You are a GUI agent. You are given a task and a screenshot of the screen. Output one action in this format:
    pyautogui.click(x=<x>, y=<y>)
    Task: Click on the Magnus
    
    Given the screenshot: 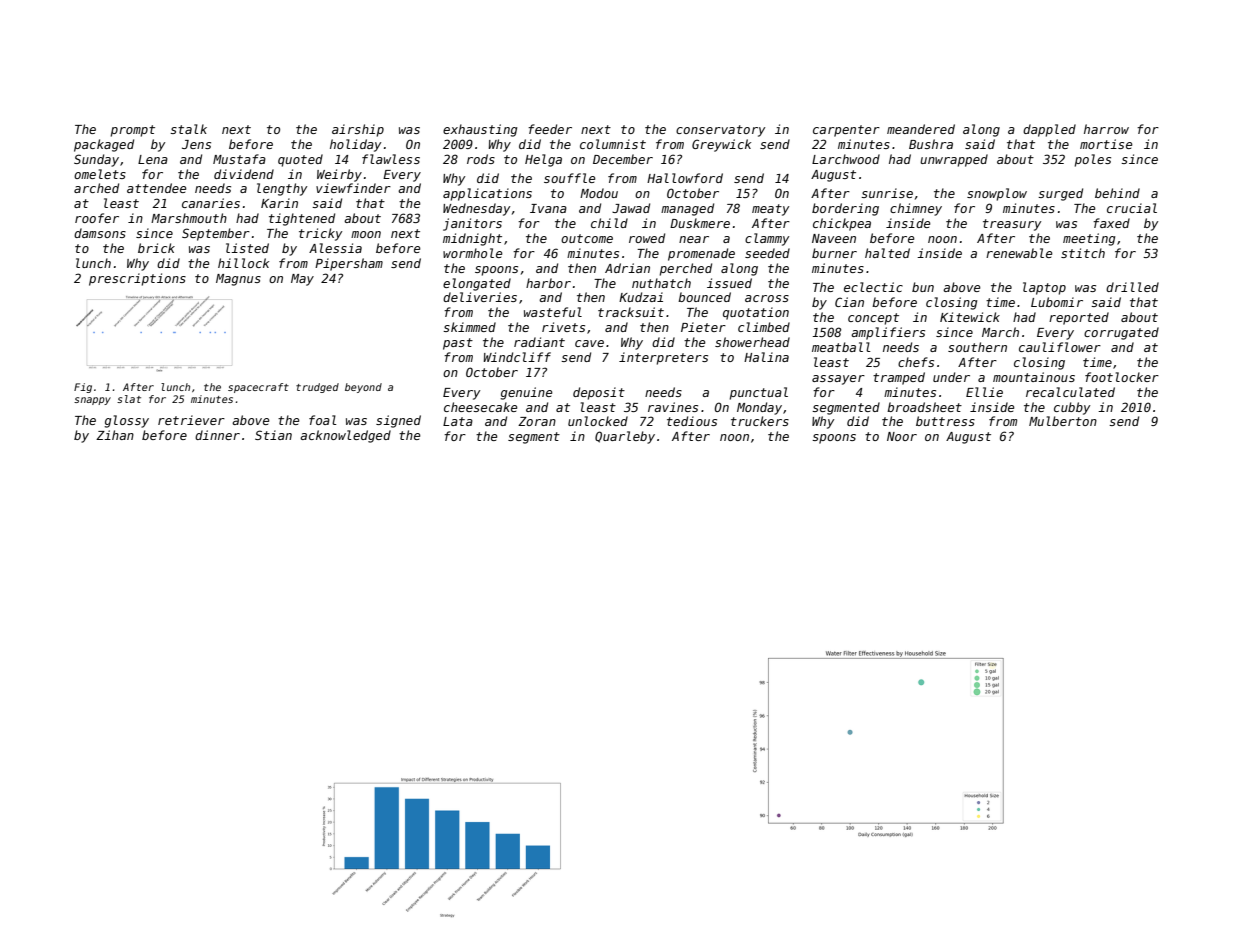 What is the action you would take?
    pyautogui.click(x=238, y=280)
